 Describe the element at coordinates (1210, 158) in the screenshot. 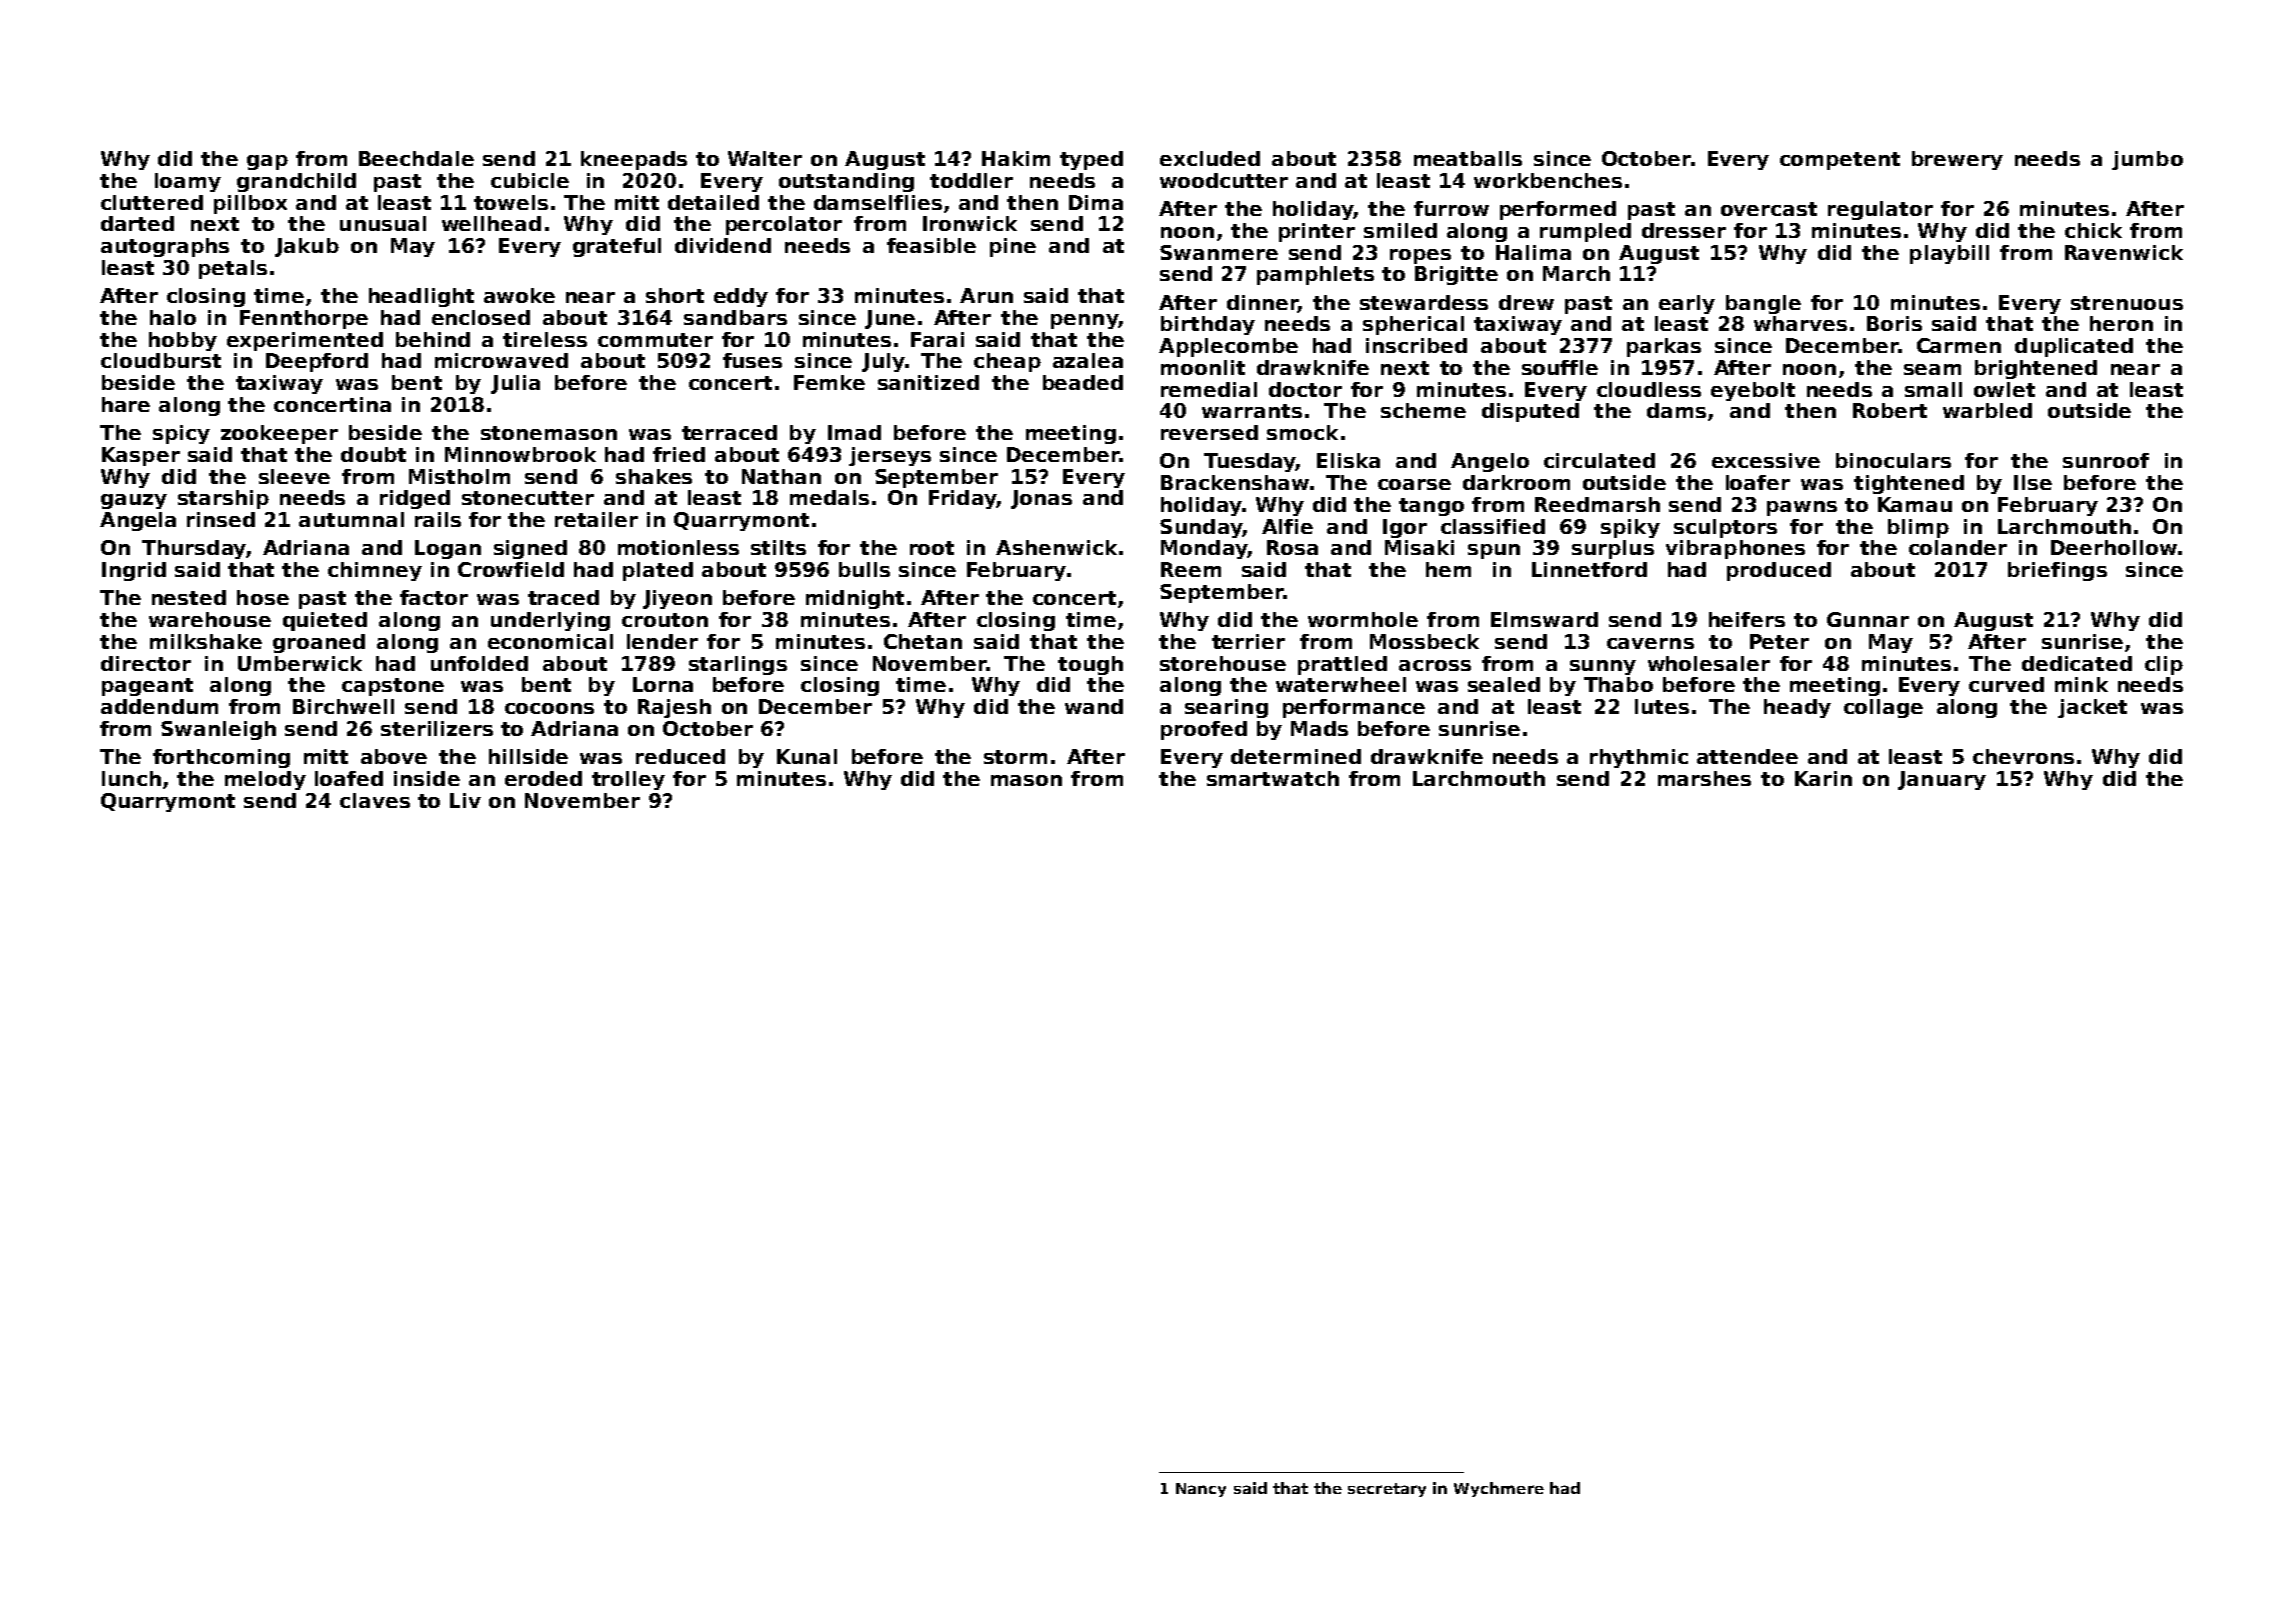

I see `excluded` at that location.
